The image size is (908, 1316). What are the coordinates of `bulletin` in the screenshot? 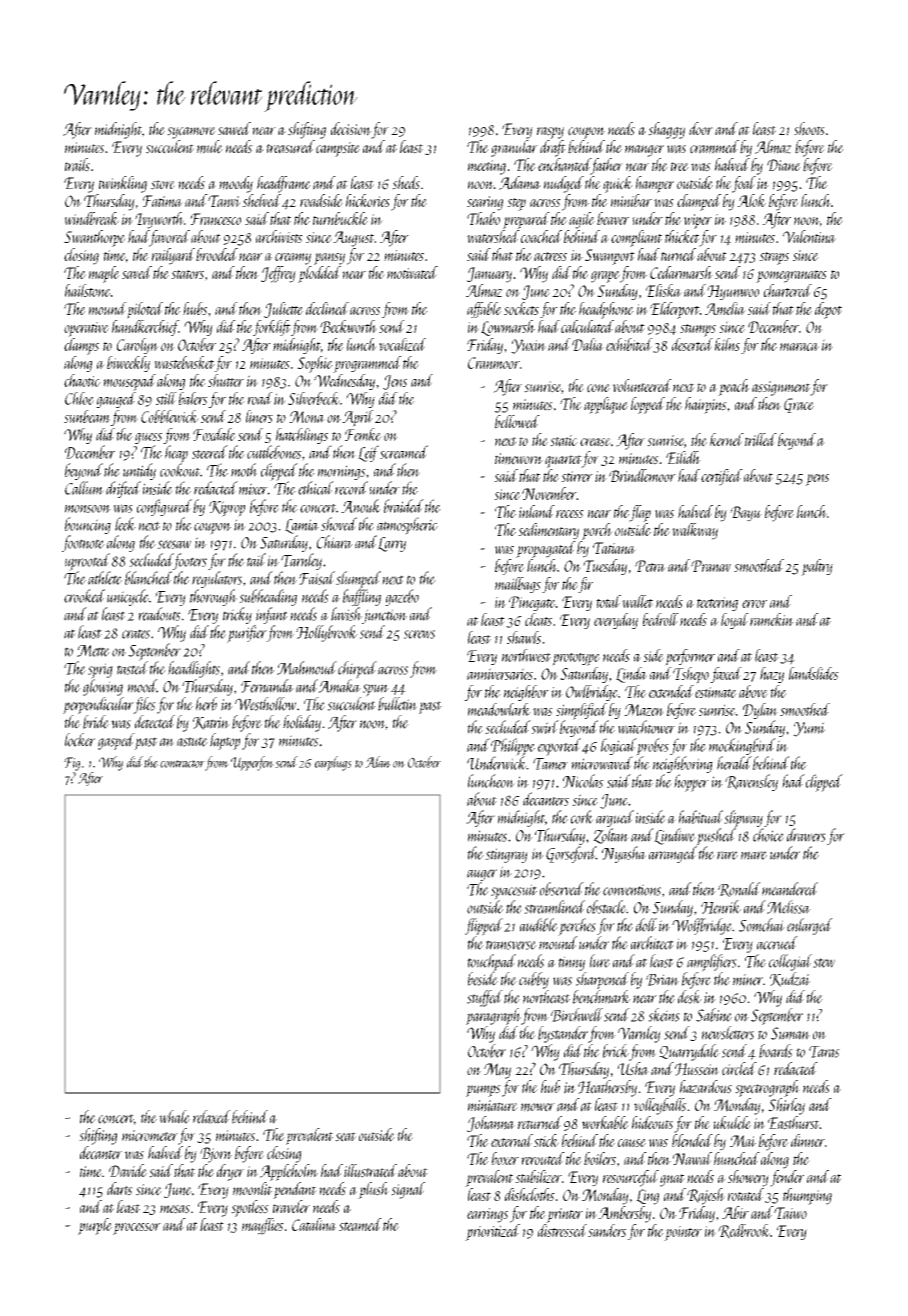 It's located at (397, 704).
